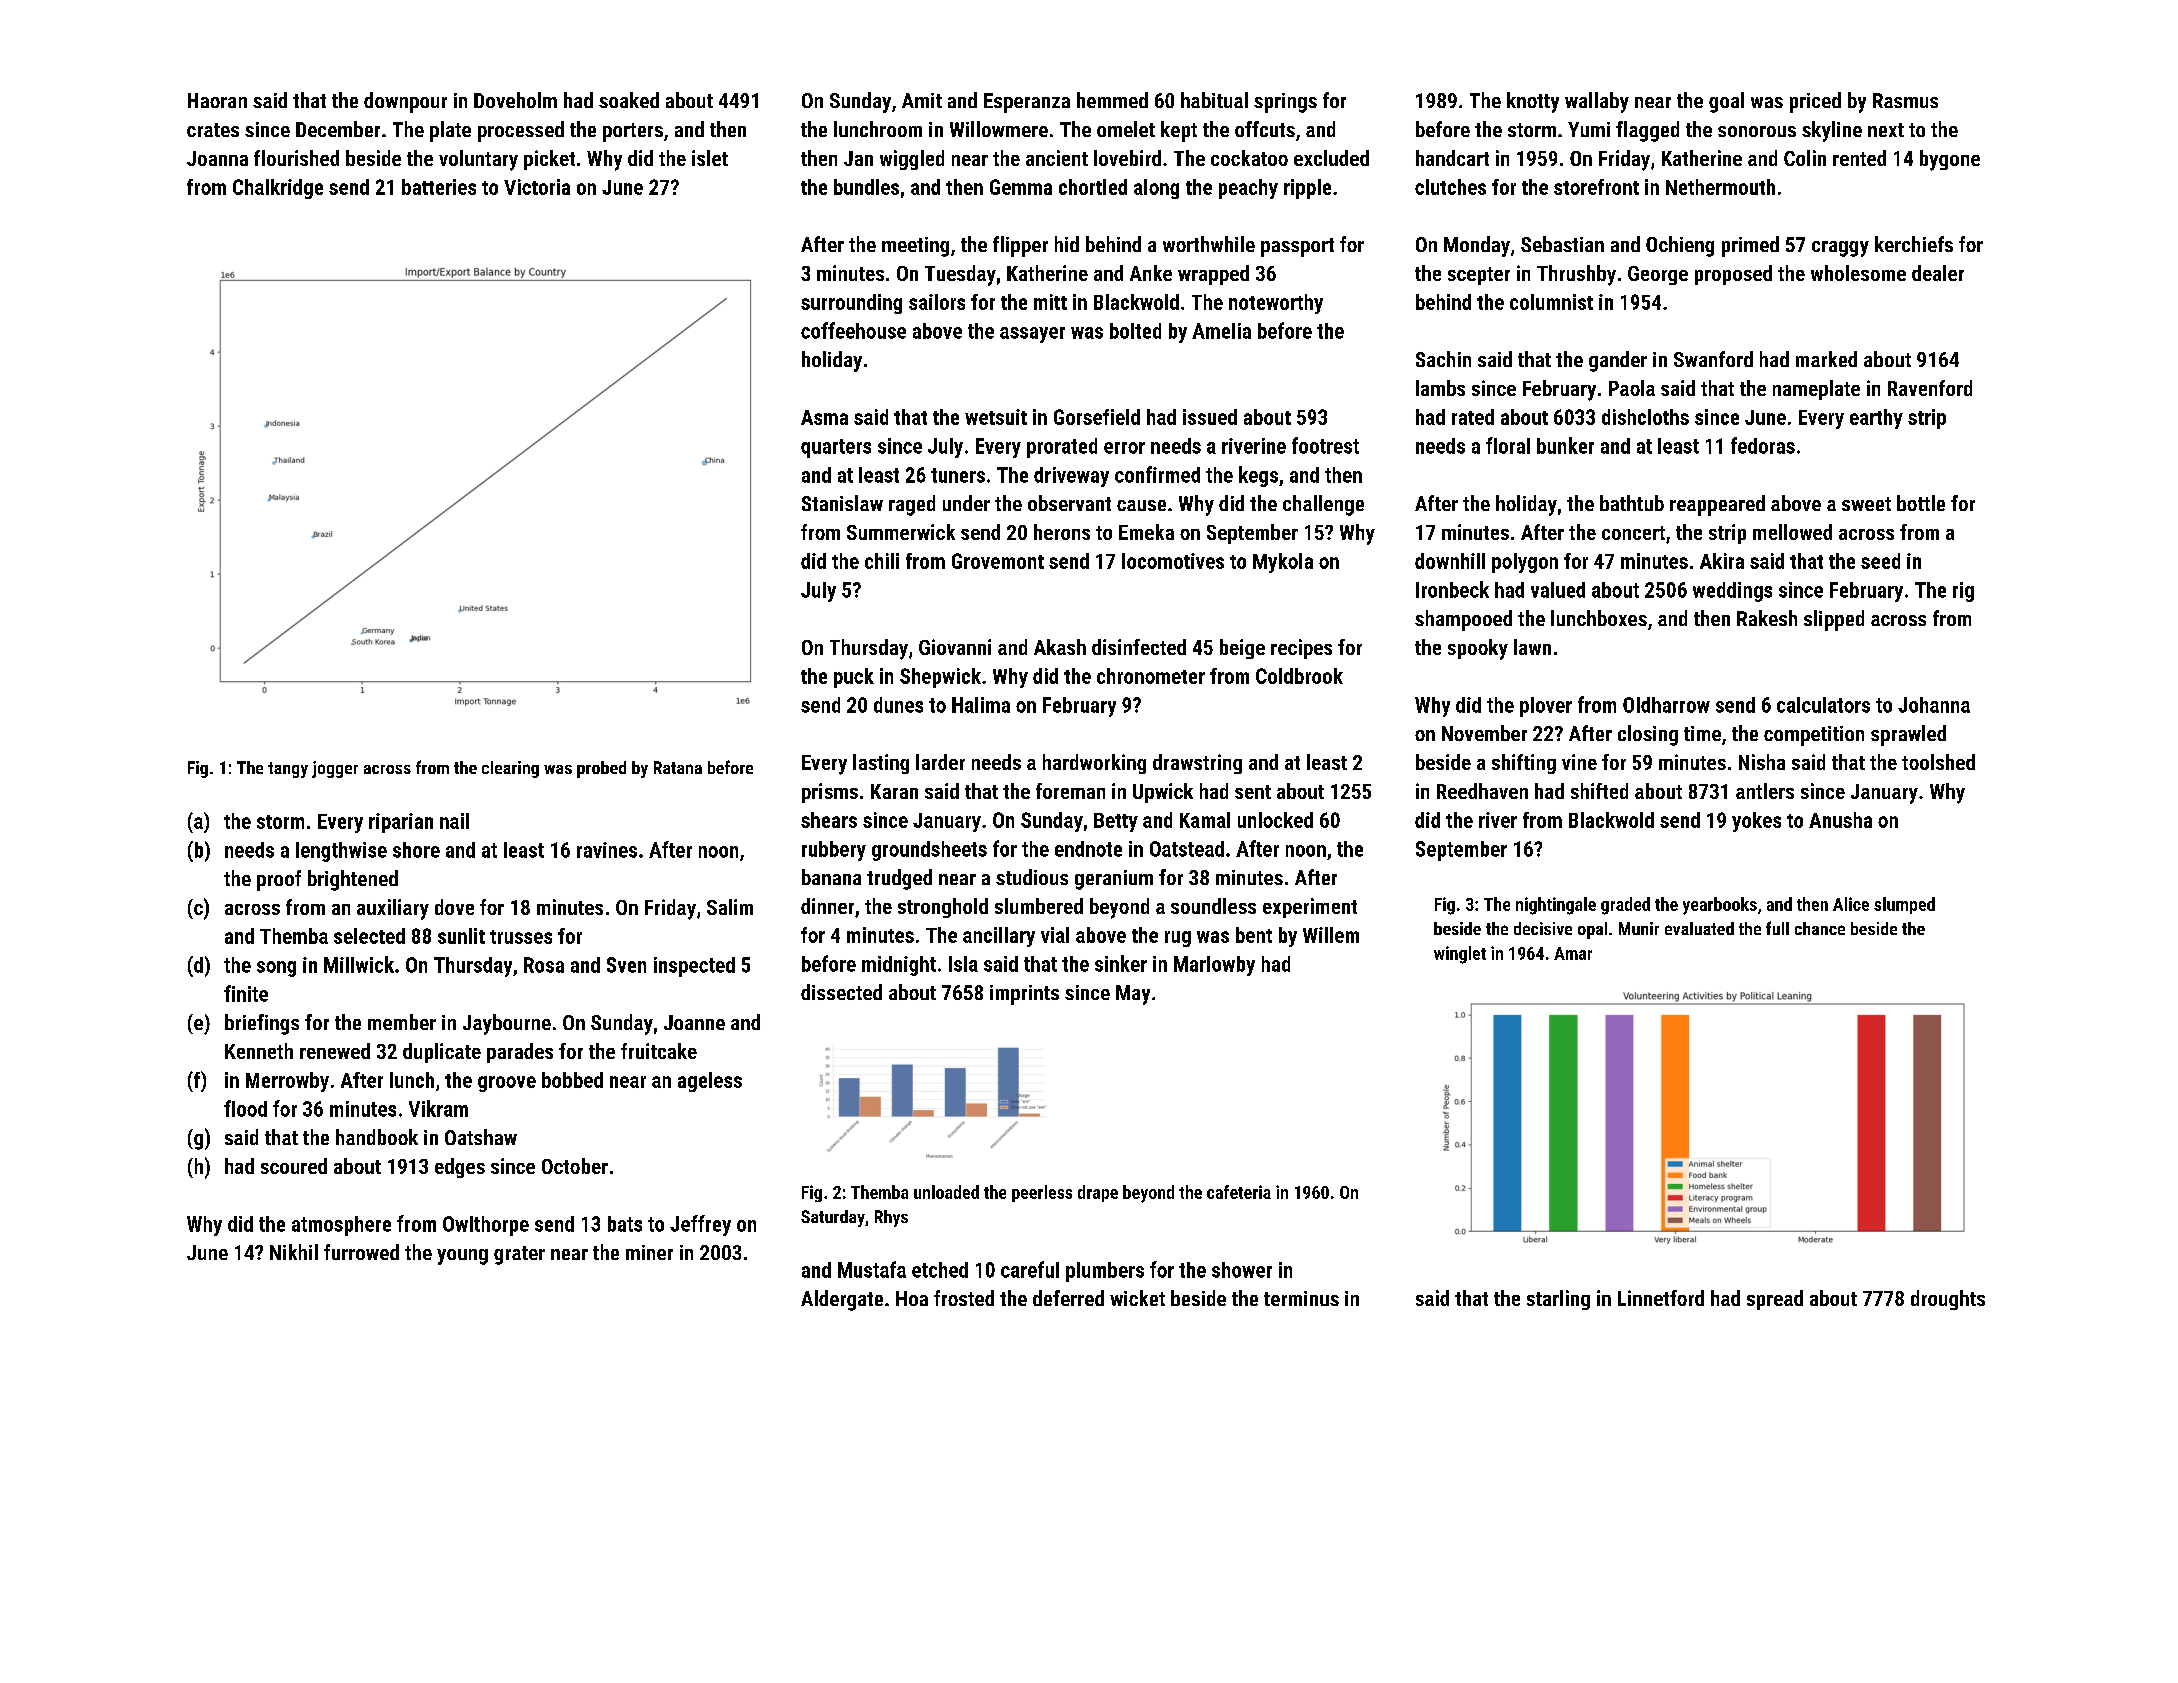 Image resolution: width=2178 pixels, height=1683 pixels. What do you see at coordinates (1301, 649) in the screenshot?
I see `recipes` at bounding box center [1301, 649].
